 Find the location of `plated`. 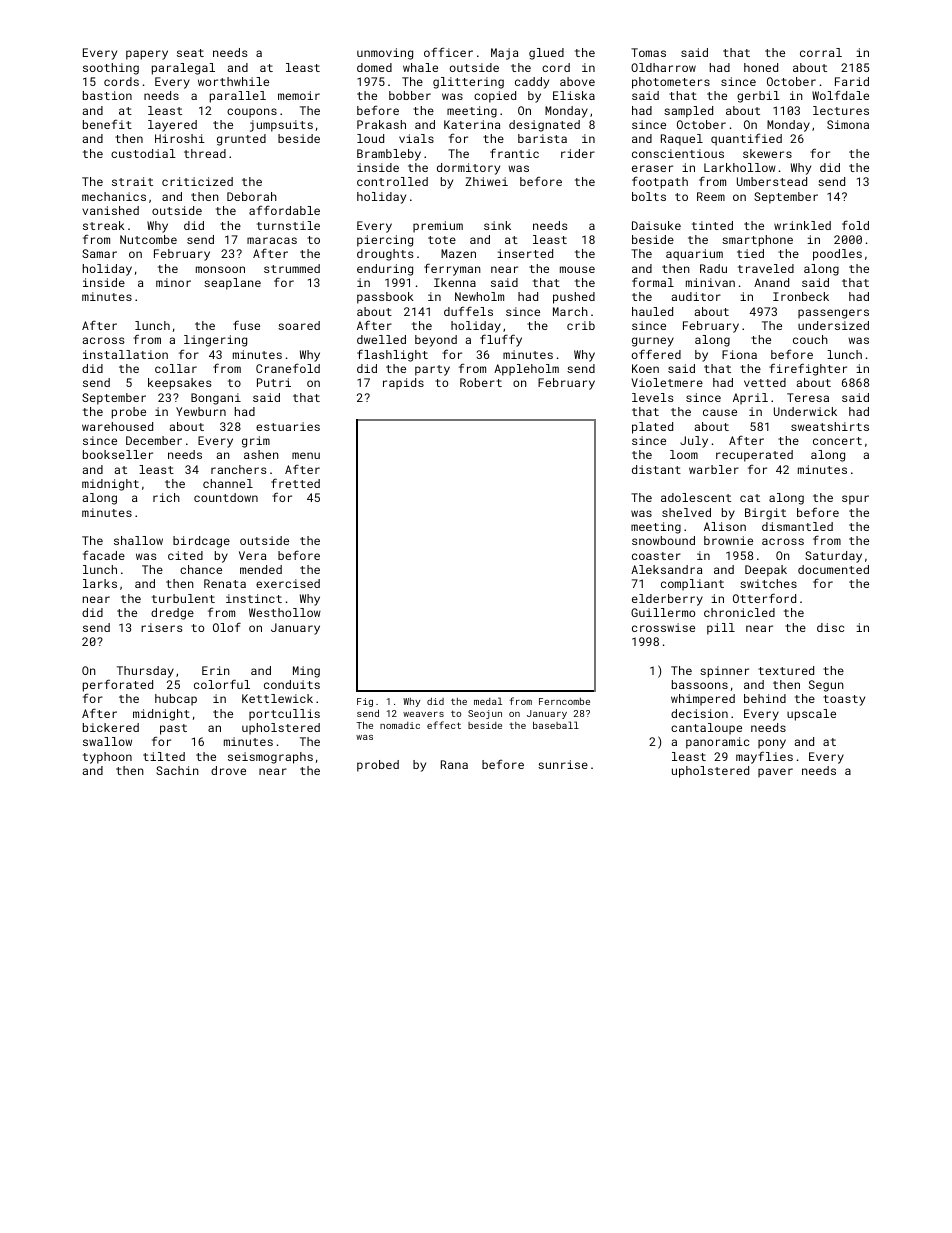

plated is located at coordinates (652, 428).
